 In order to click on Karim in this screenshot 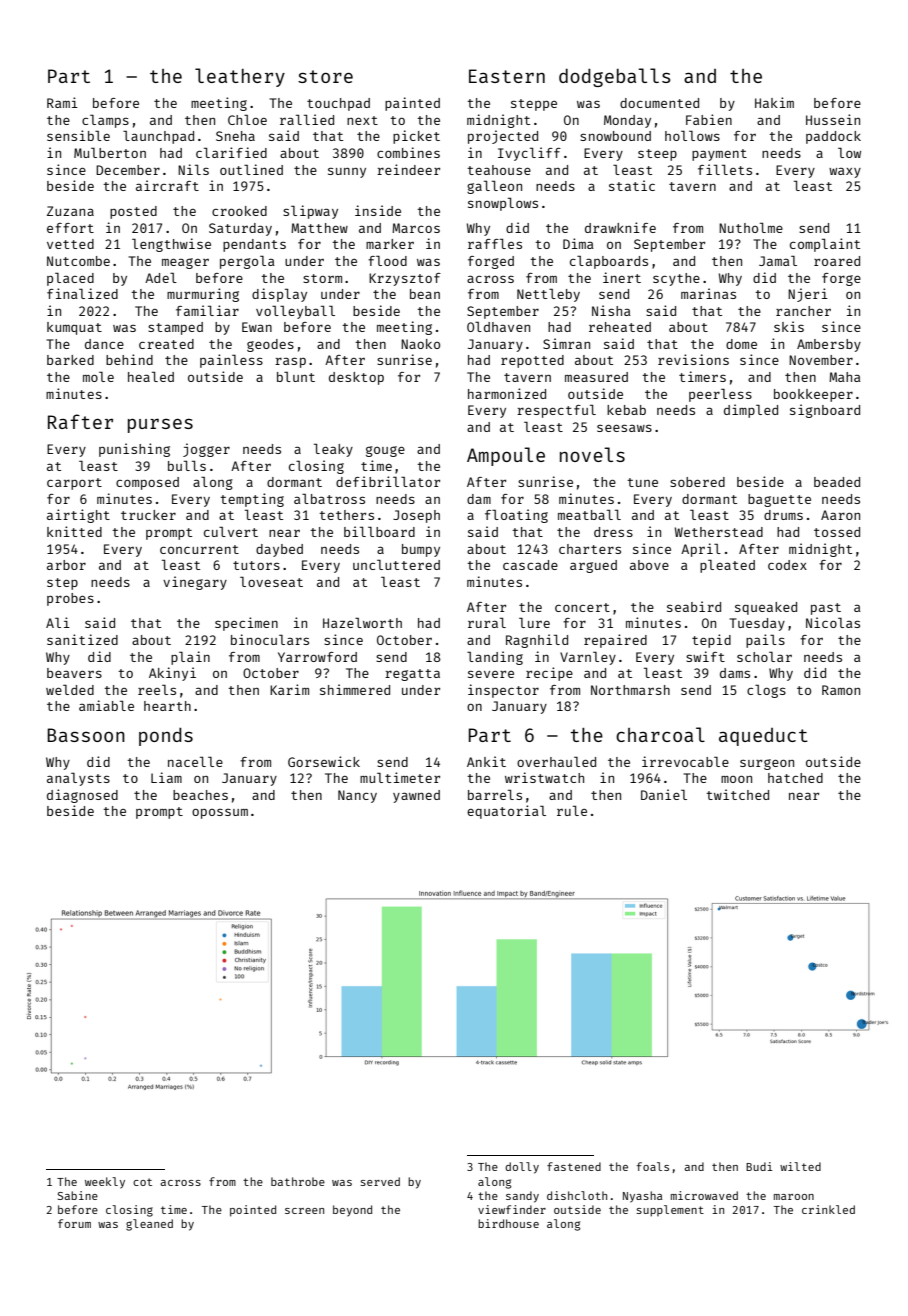, I will do `click(289, 689)`.
